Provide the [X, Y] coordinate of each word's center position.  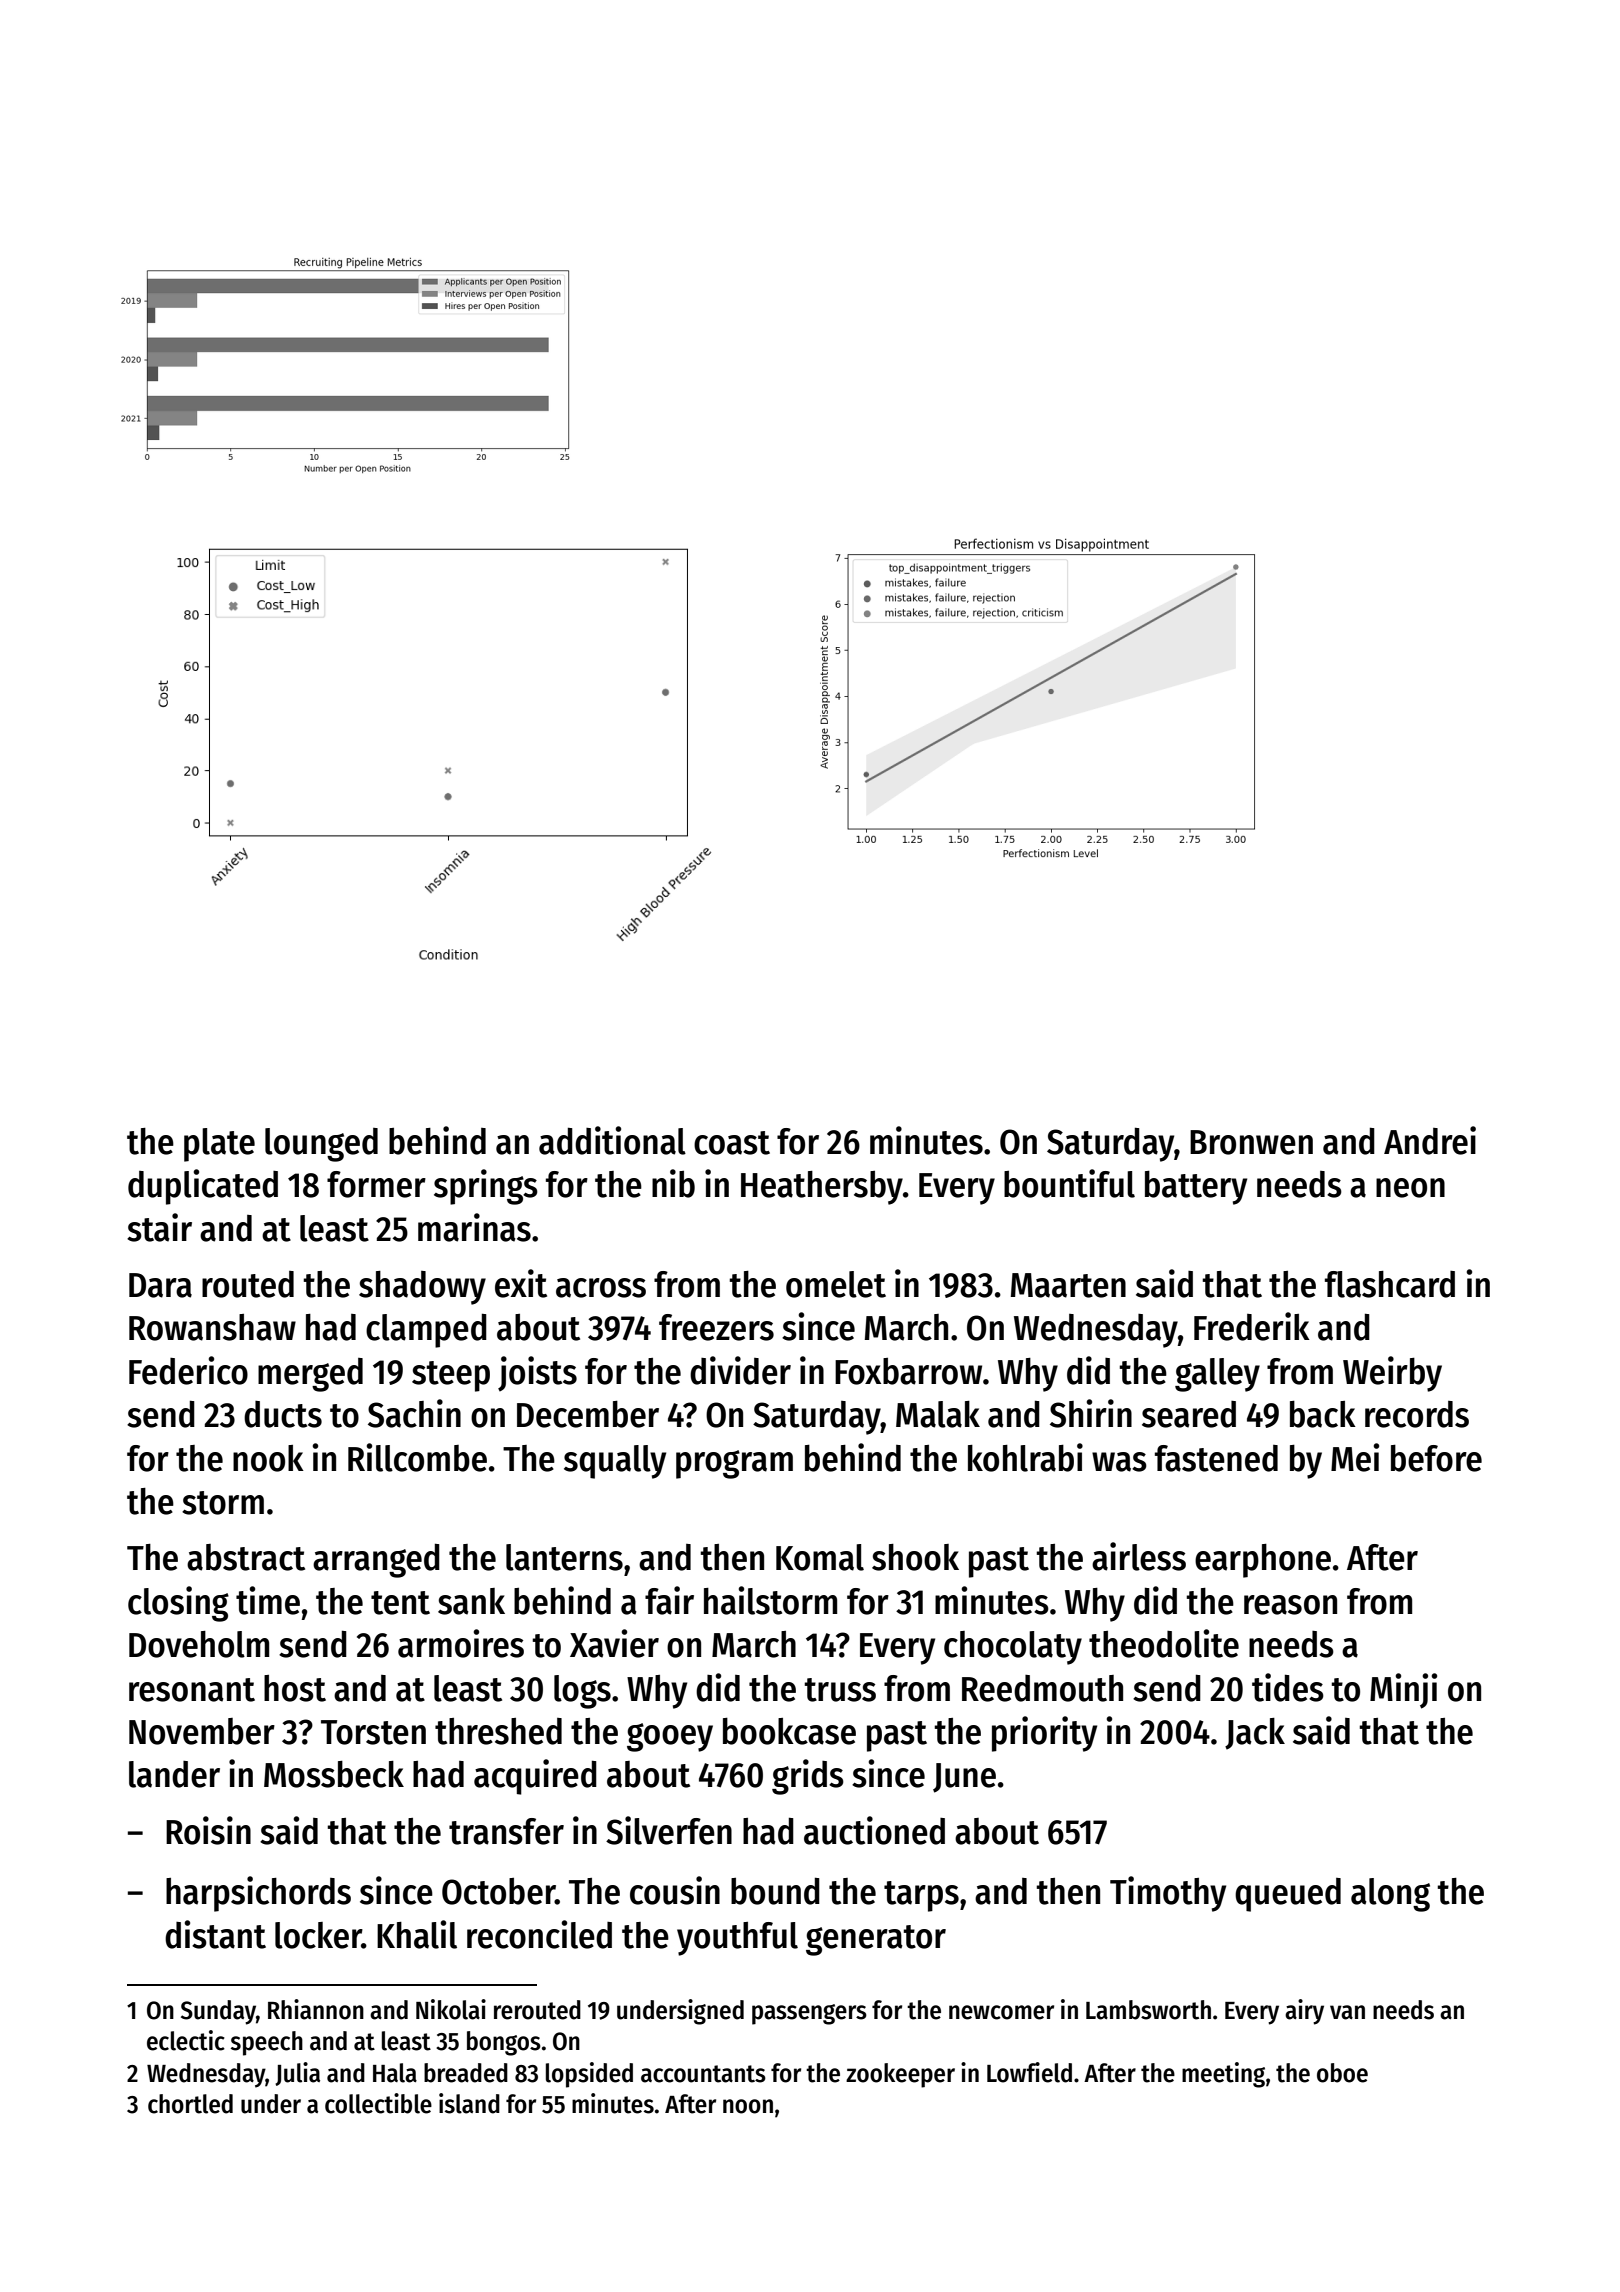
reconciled [539, 1934]
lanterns [564, 1557]
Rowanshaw [212, 1327]
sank [471, 1601]
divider [740, 1370]
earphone [1263, 1561]
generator [876, 1940]
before [1436, 1458]
